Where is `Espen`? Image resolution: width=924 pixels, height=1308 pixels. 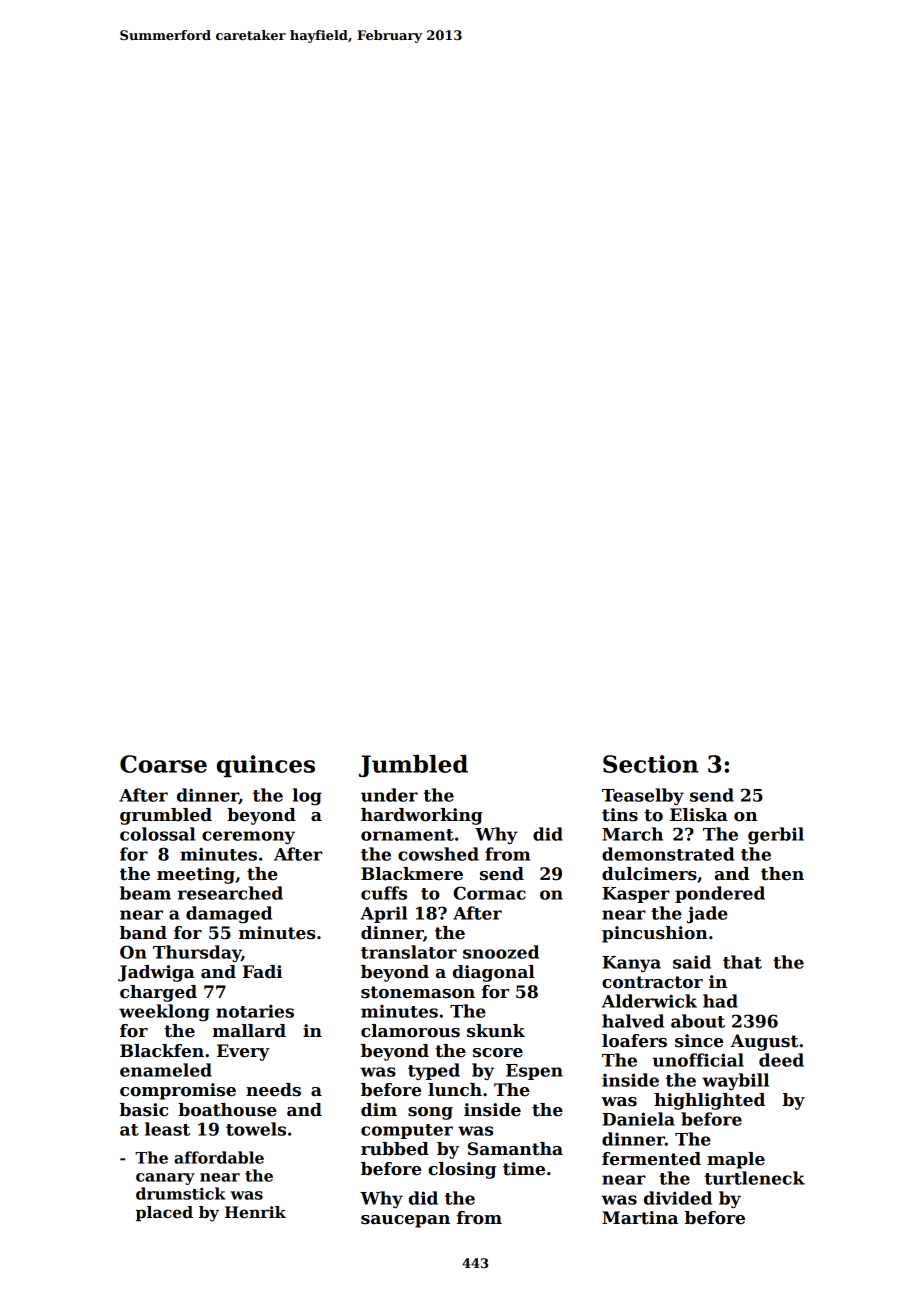 Espen is located at coordinates (534, 1072).
